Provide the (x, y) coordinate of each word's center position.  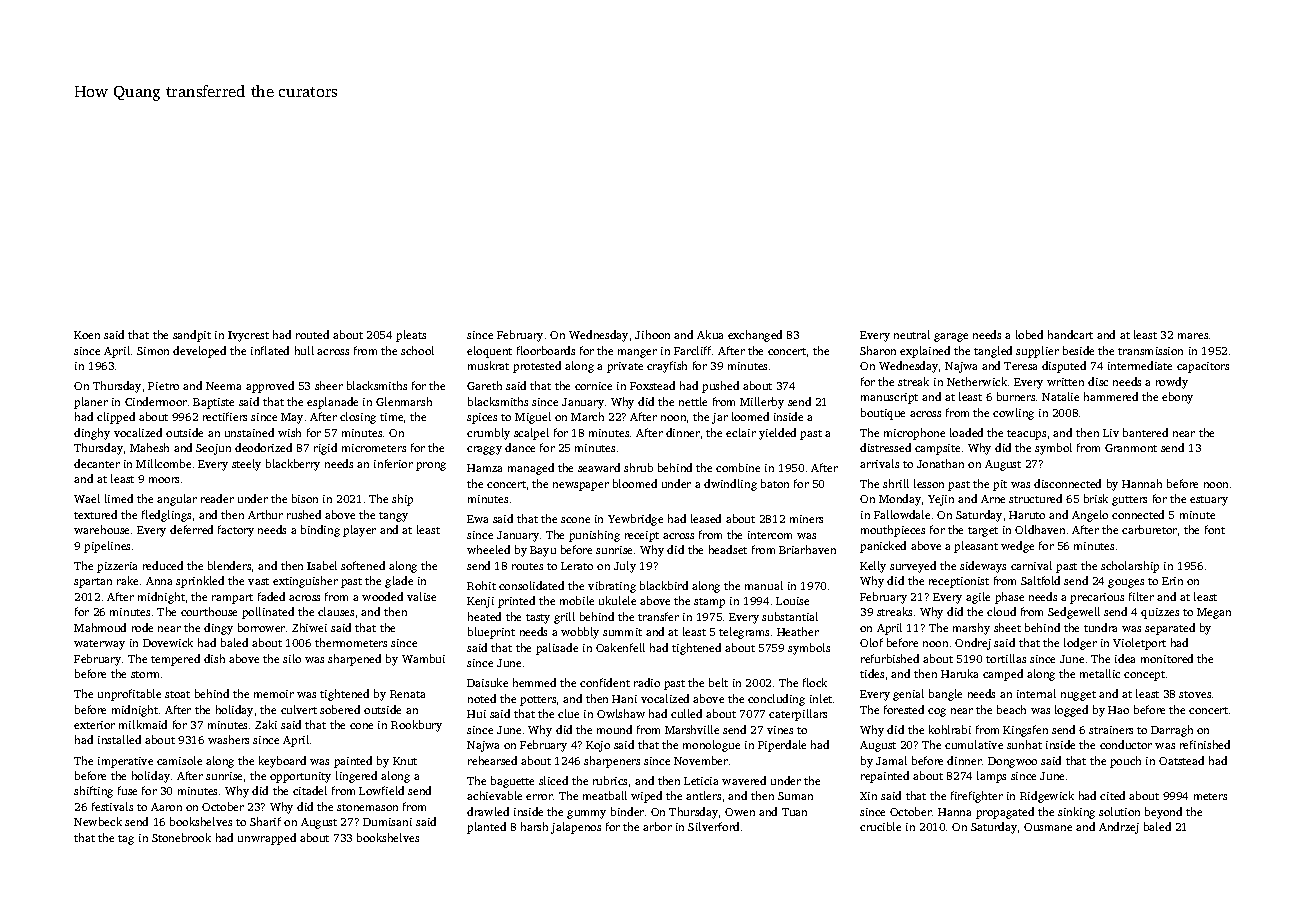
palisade (557, 649)
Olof (871, 642)
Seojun (213, 449)
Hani (624, 699)
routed (312, 334)
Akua (710, 334)
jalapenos (576, 828)
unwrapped (267, 839)
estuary (1209, 501)
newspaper (581, 486)
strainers (1111, 730)
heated (484, 616)
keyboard (282, 762)
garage (951, 337)
